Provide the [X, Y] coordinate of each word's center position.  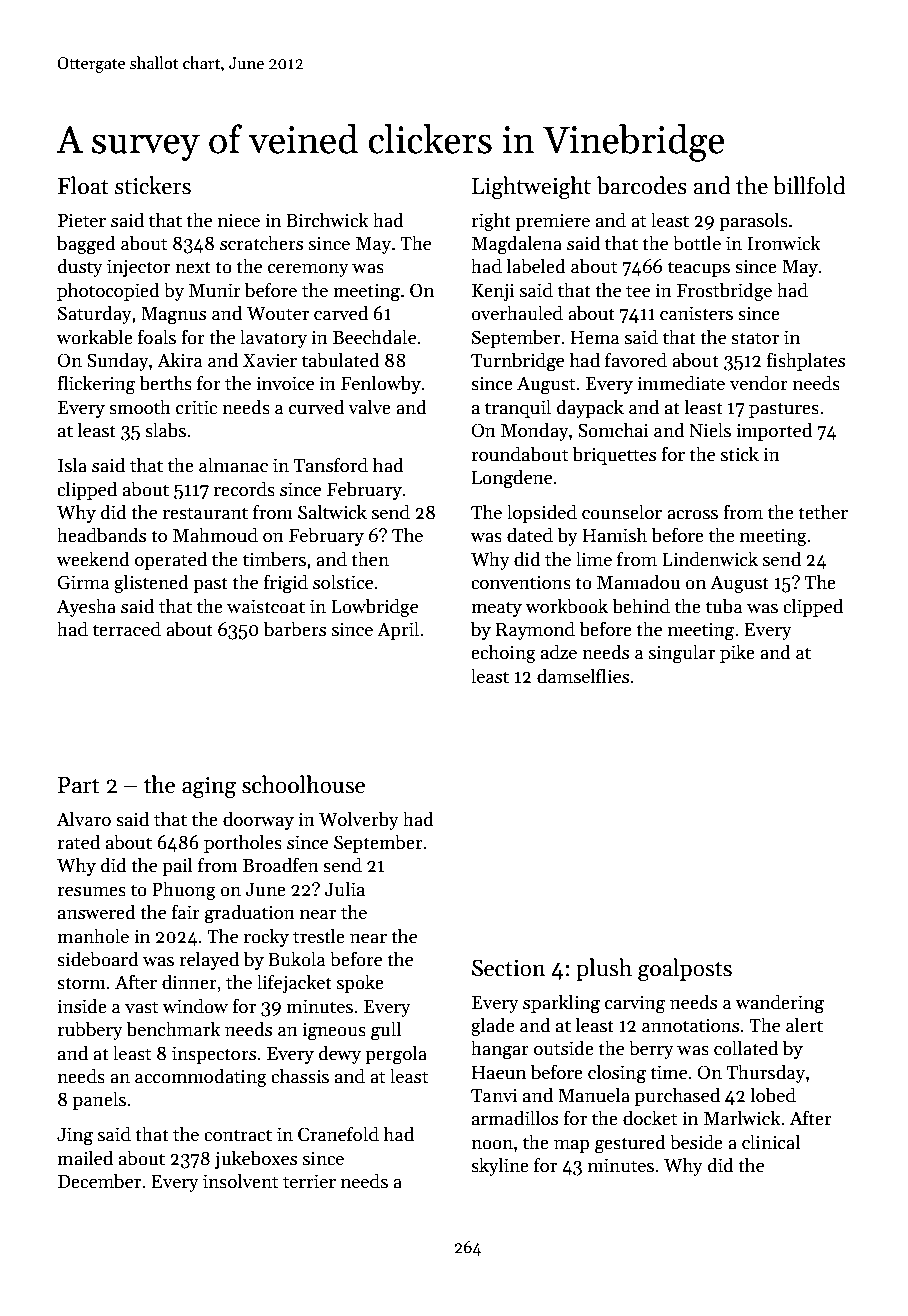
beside [696, 1142]
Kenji [493, 292]
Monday [535, 431]
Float [83, 185]
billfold [809, 185]
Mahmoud [215, 535]
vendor [759, 383]
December [99, 1181]
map [572, 1146]
